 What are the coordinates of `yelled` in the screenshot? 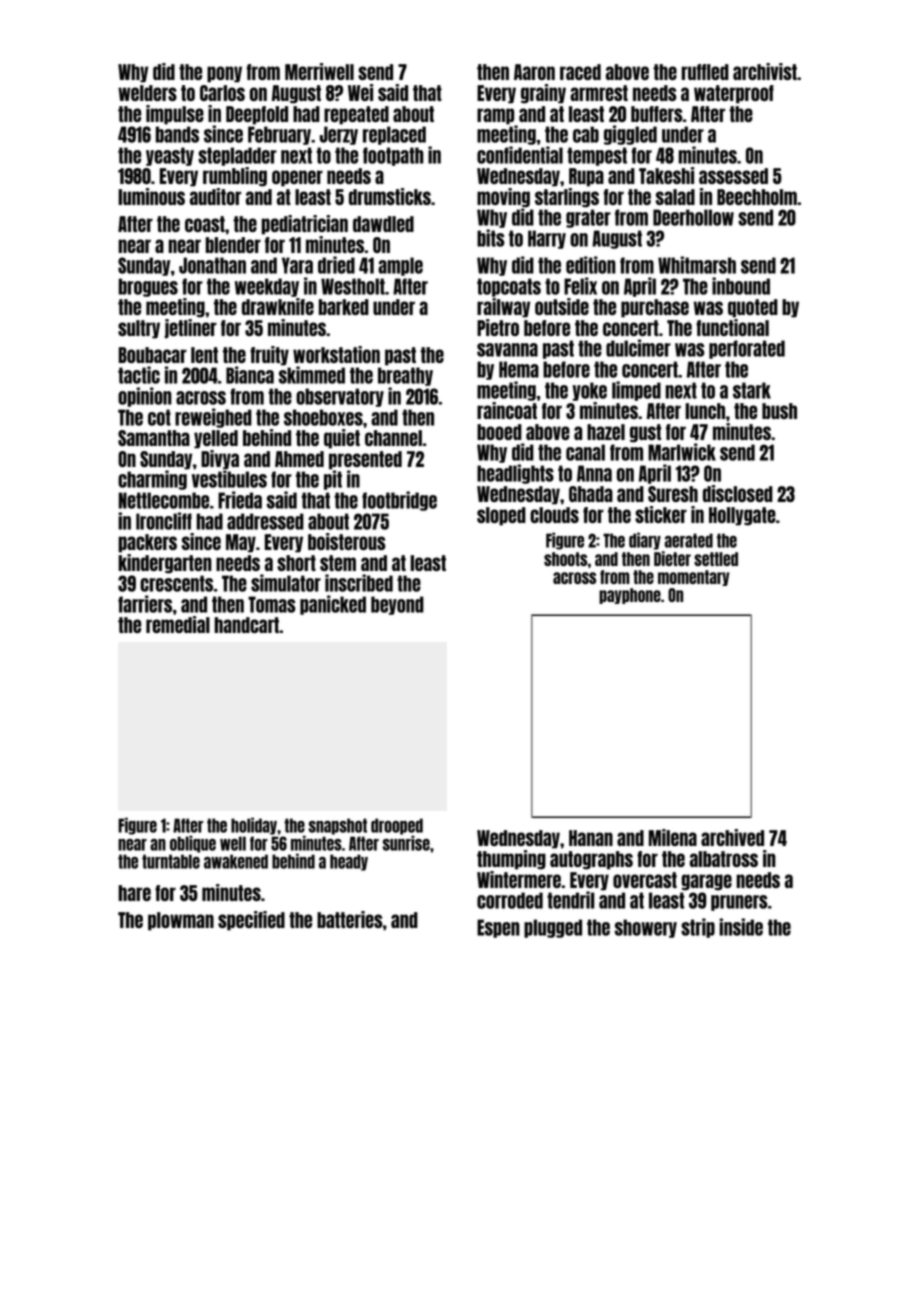 It's located at (216, 439).
